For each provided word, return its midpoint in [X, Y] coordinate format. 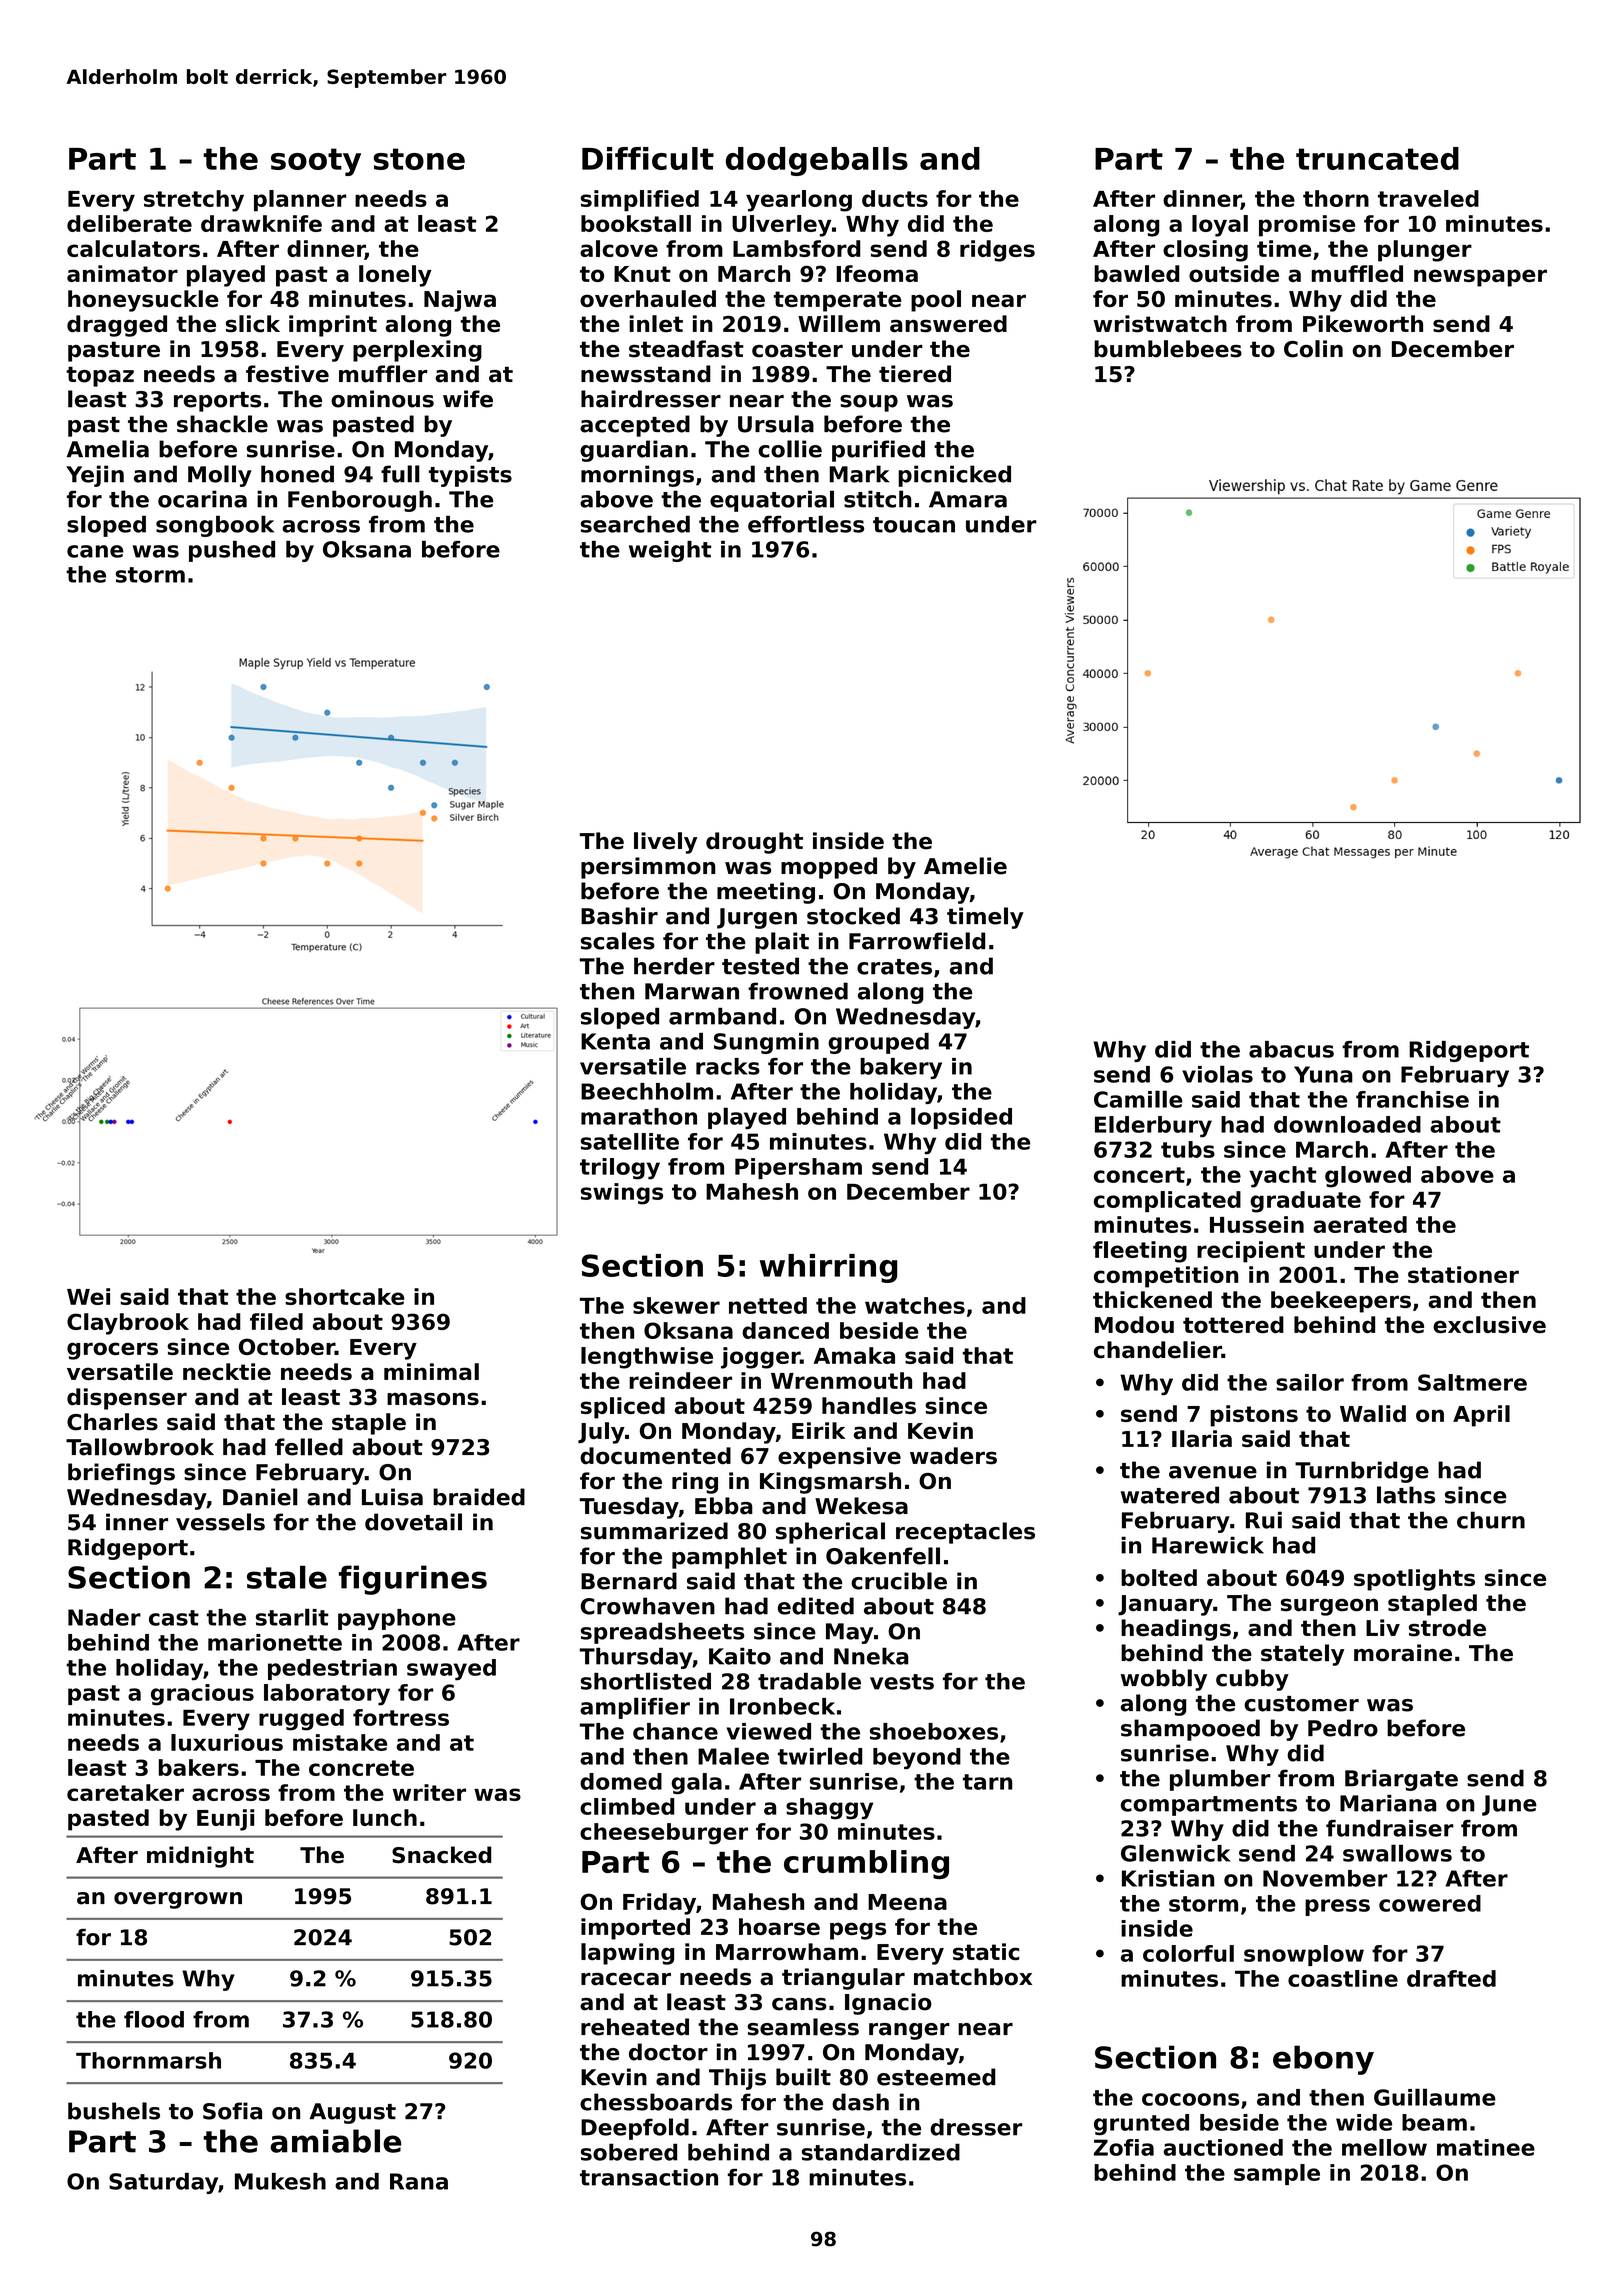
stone [419, 159]
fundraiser [1389, 1828]
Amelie [965, 866]
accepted [635, 426]
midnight [200, 1857]
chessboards [656, 2102]
